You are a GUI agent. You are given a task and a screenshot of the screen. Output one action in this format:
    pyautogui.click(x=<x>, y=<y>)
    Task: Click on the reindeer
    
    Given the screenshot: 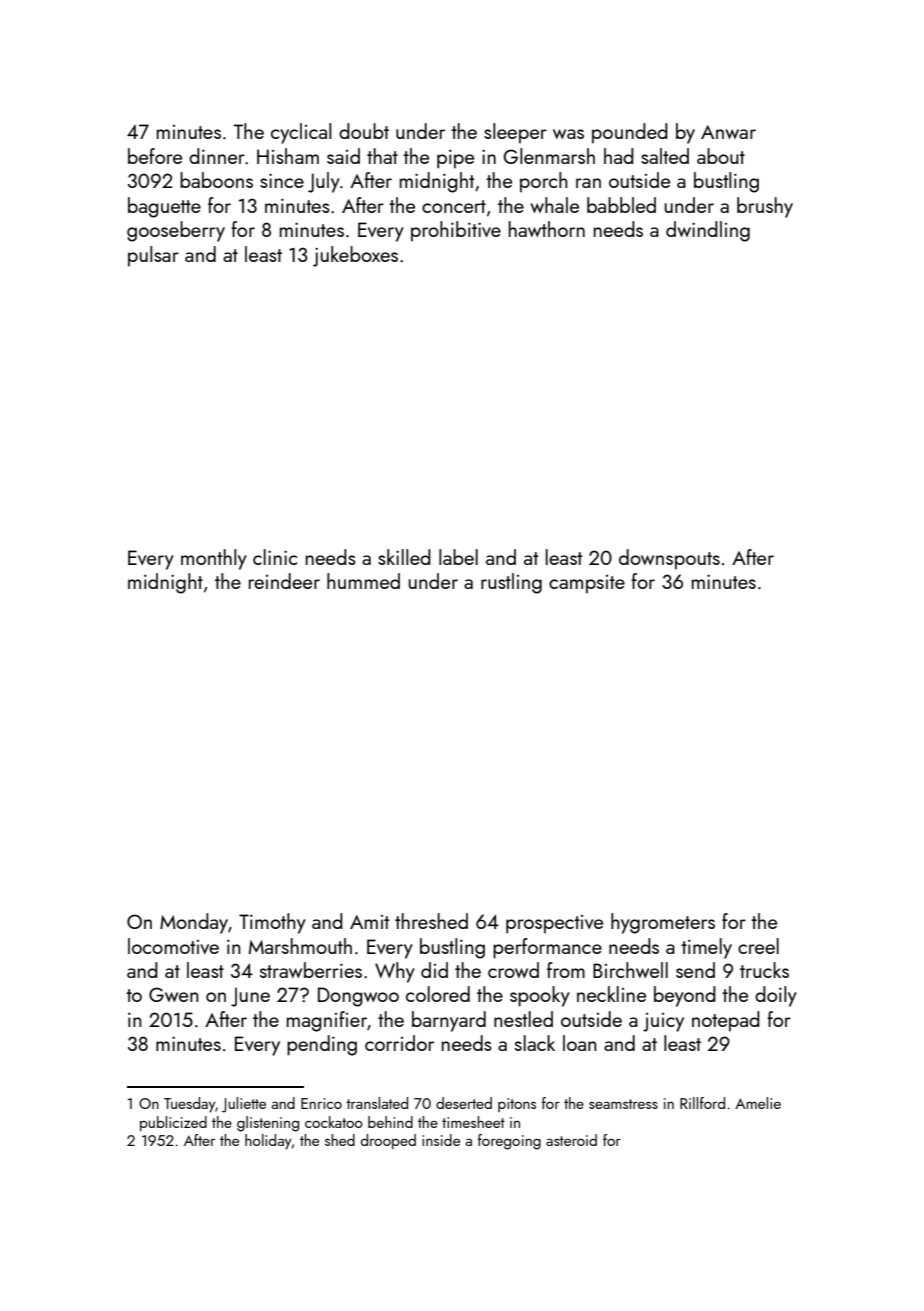 What is the action you would take?
    pyautogui.click(x=284, y=581)
